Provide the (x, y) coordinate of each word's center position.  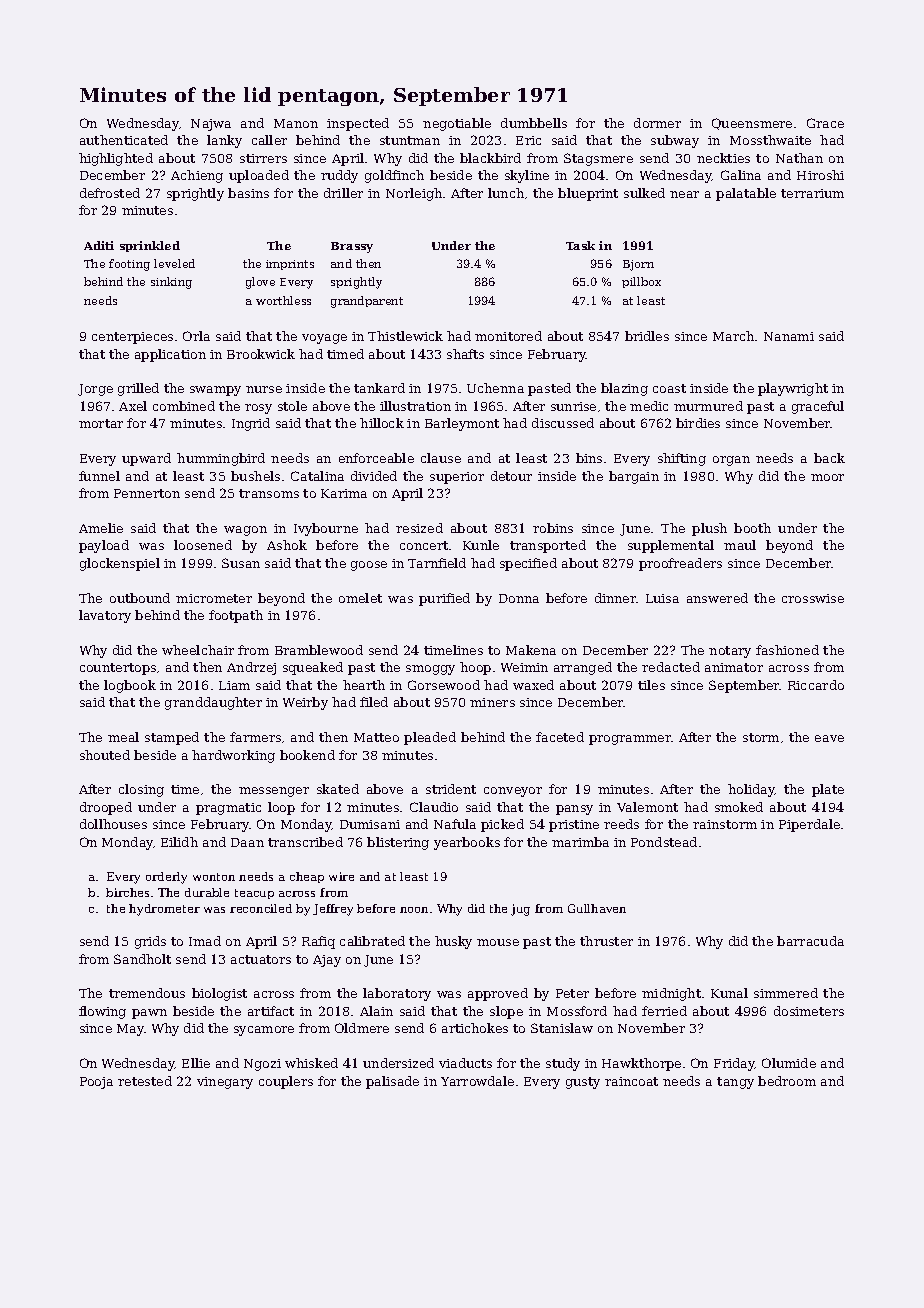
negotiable (457, 124)
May (130, 1030)
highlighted (116, 159)
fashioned (787, 650)
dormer (657, 123)
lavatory (105, 616)
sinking (171, 283)
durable (207, 892)
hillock (382, 423)
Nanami (789, 336)
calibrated (372, 941)
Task (580, 245)
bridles (647, 336)
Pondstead (664, 842)
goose (369, 566)
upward (146, 459)
